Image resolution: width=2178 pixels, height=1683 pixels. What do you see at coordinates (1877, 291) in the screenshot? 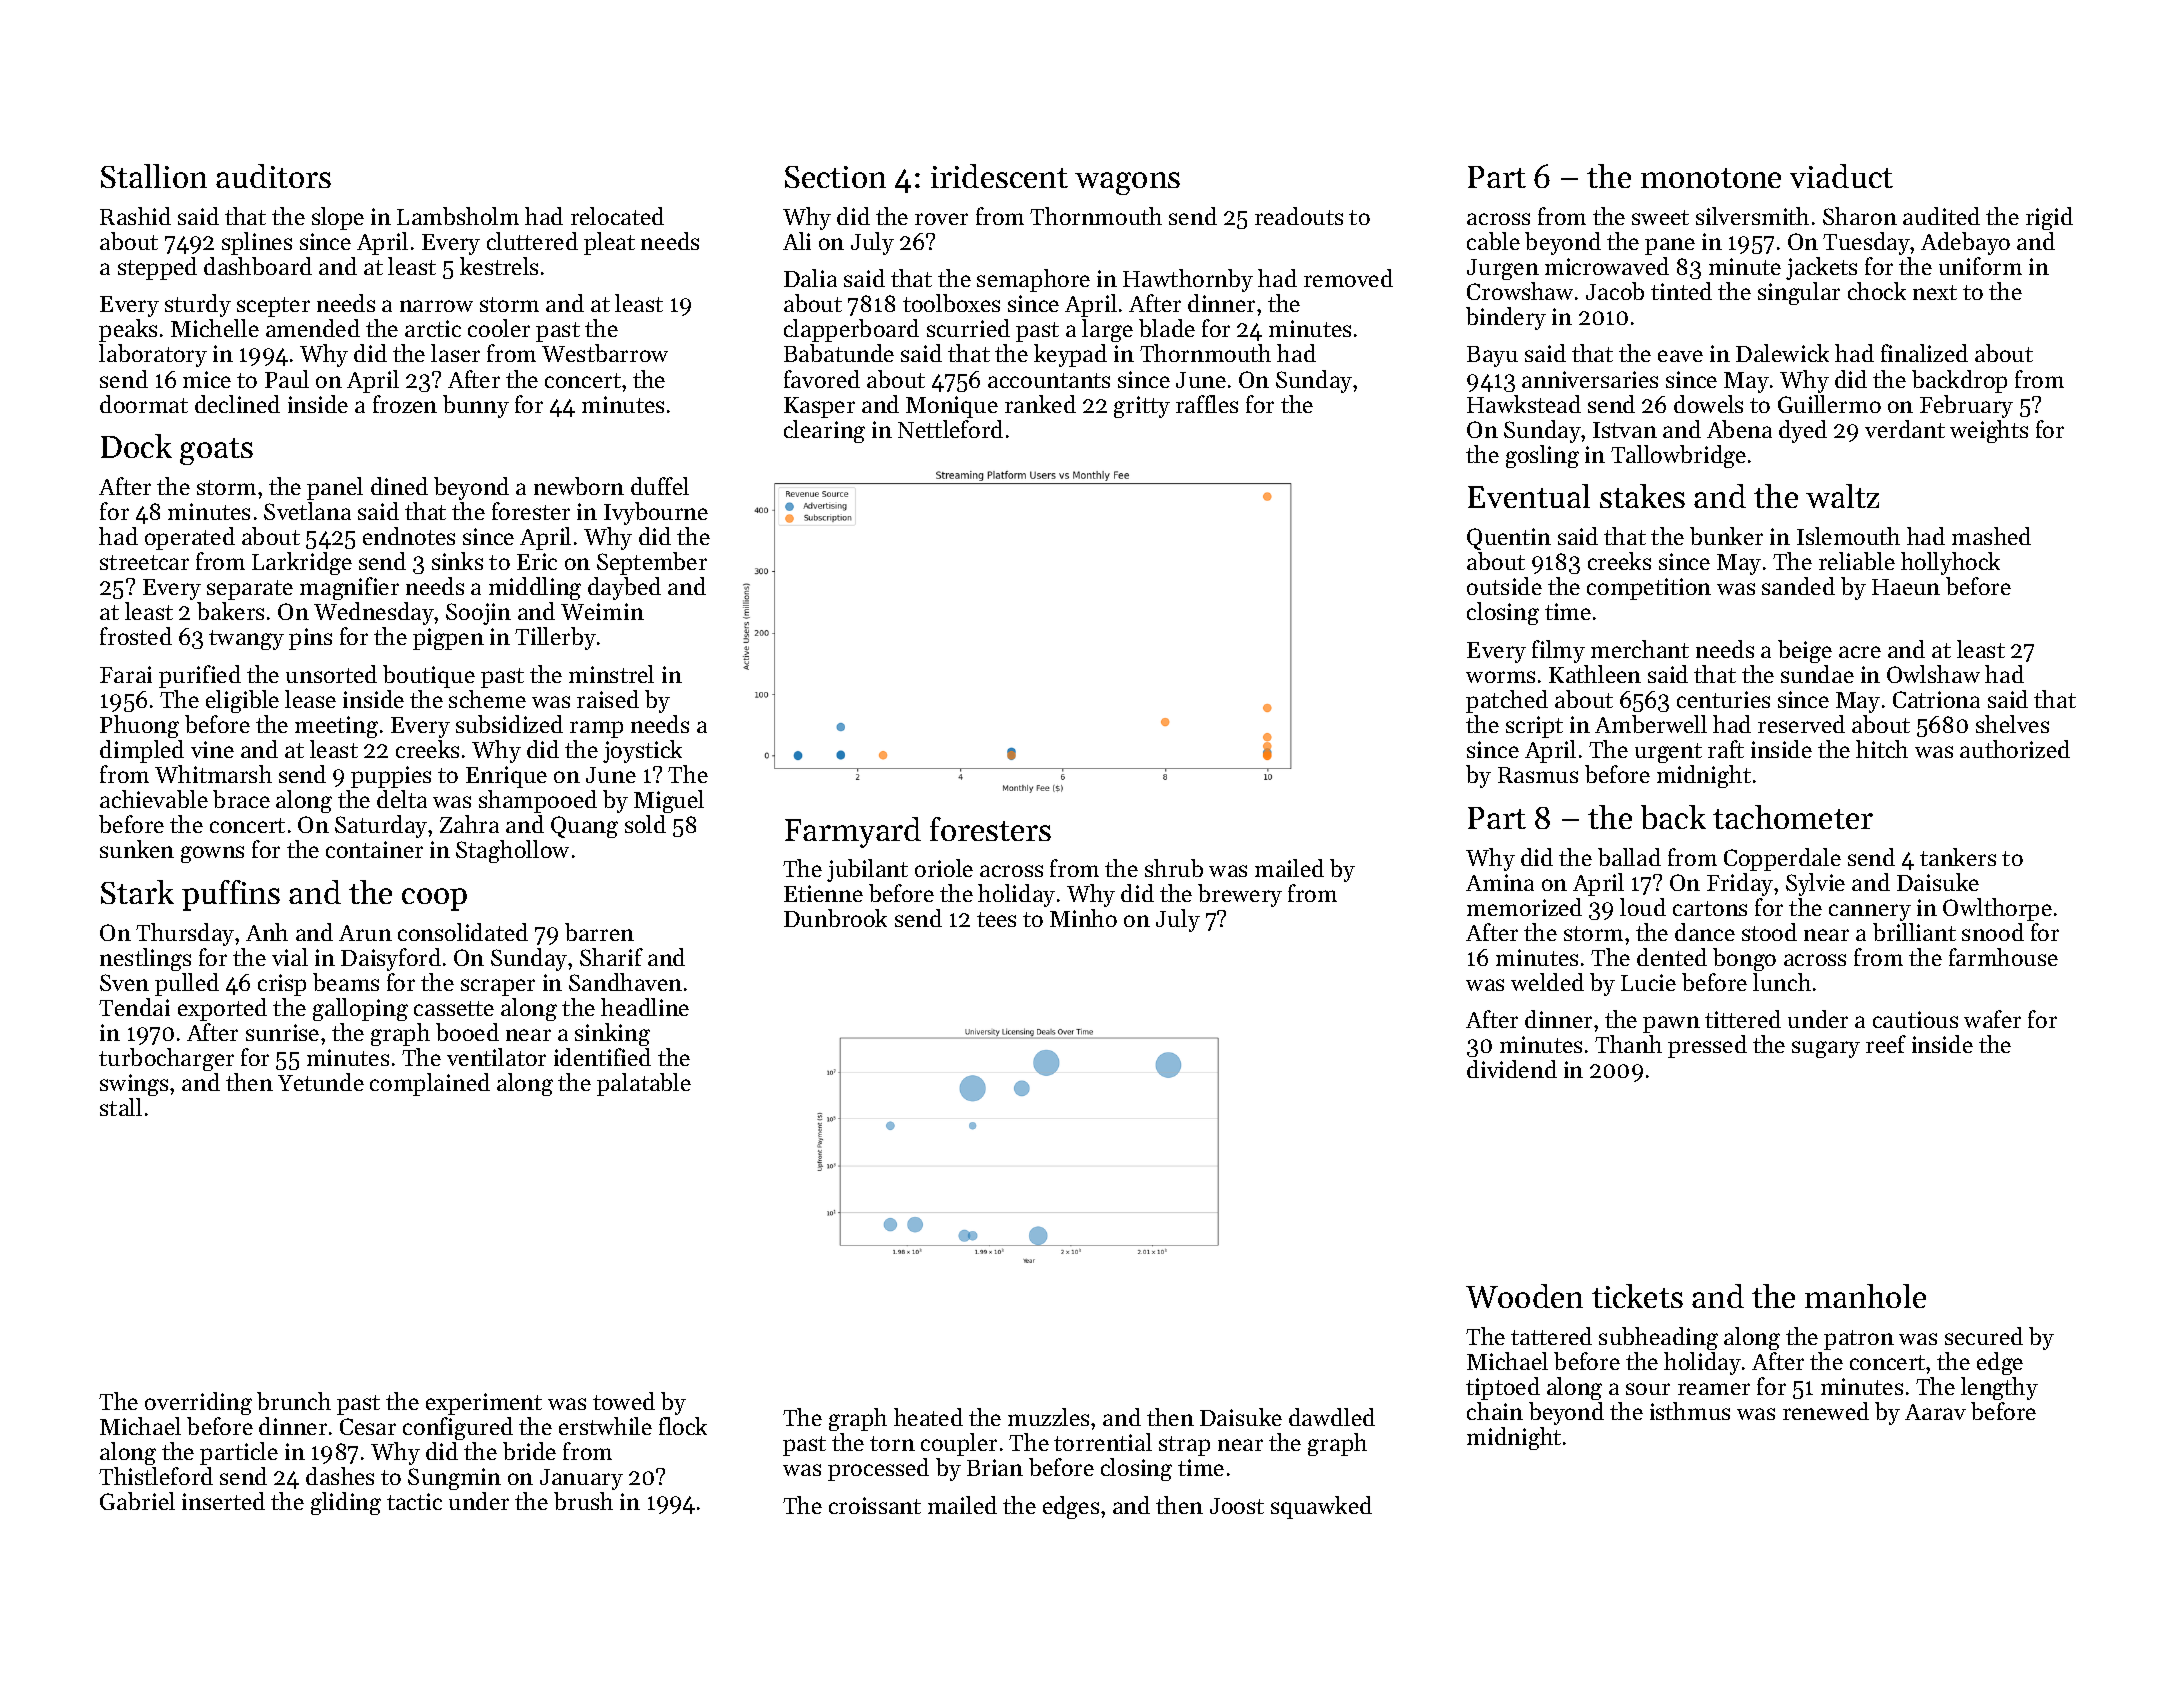
I see `chock` at bounding box center [1877, 291].
